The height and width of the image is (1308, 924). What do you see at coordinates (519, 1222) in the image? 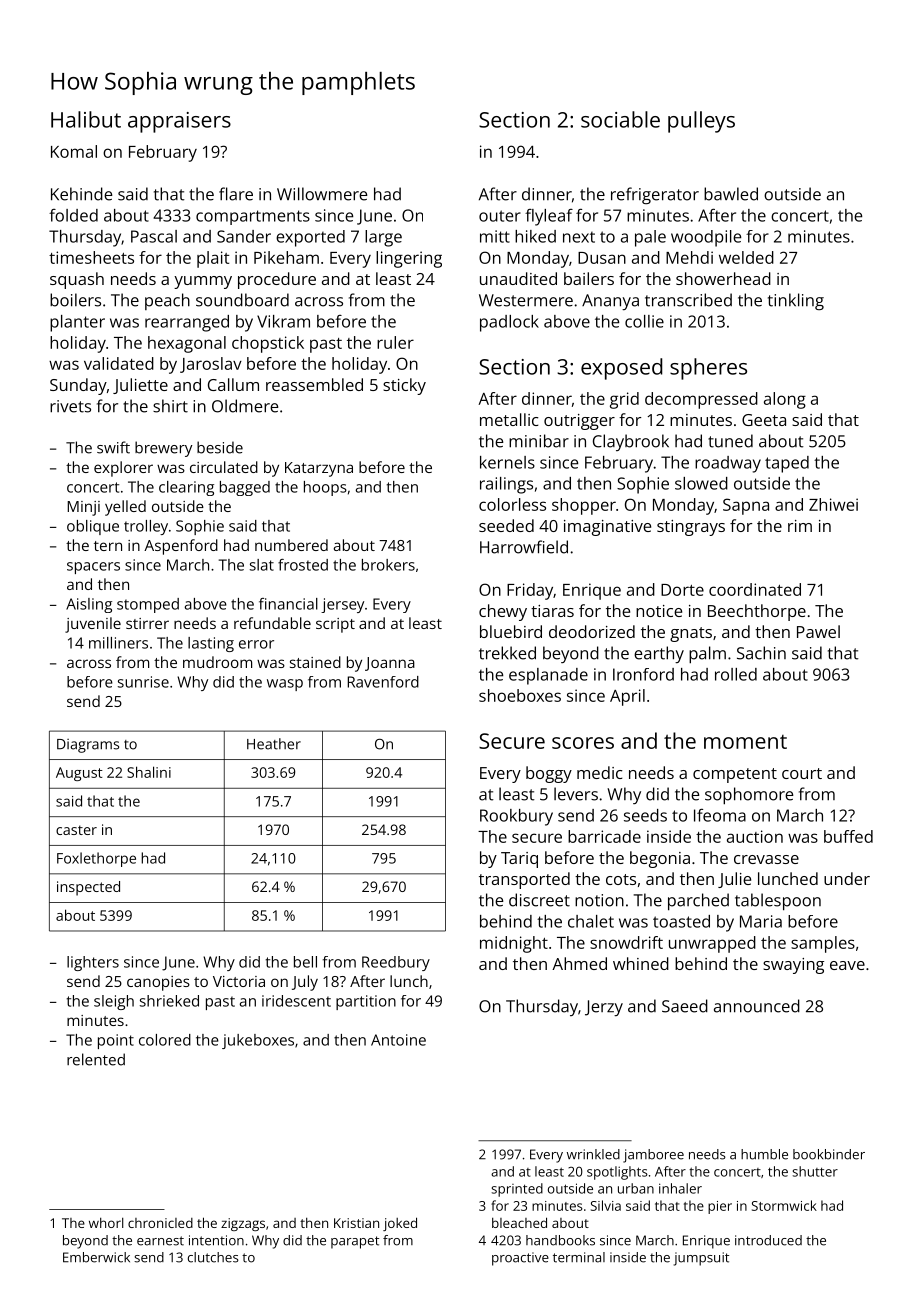
I see `bleached` at bounding box center [519, 1222].
